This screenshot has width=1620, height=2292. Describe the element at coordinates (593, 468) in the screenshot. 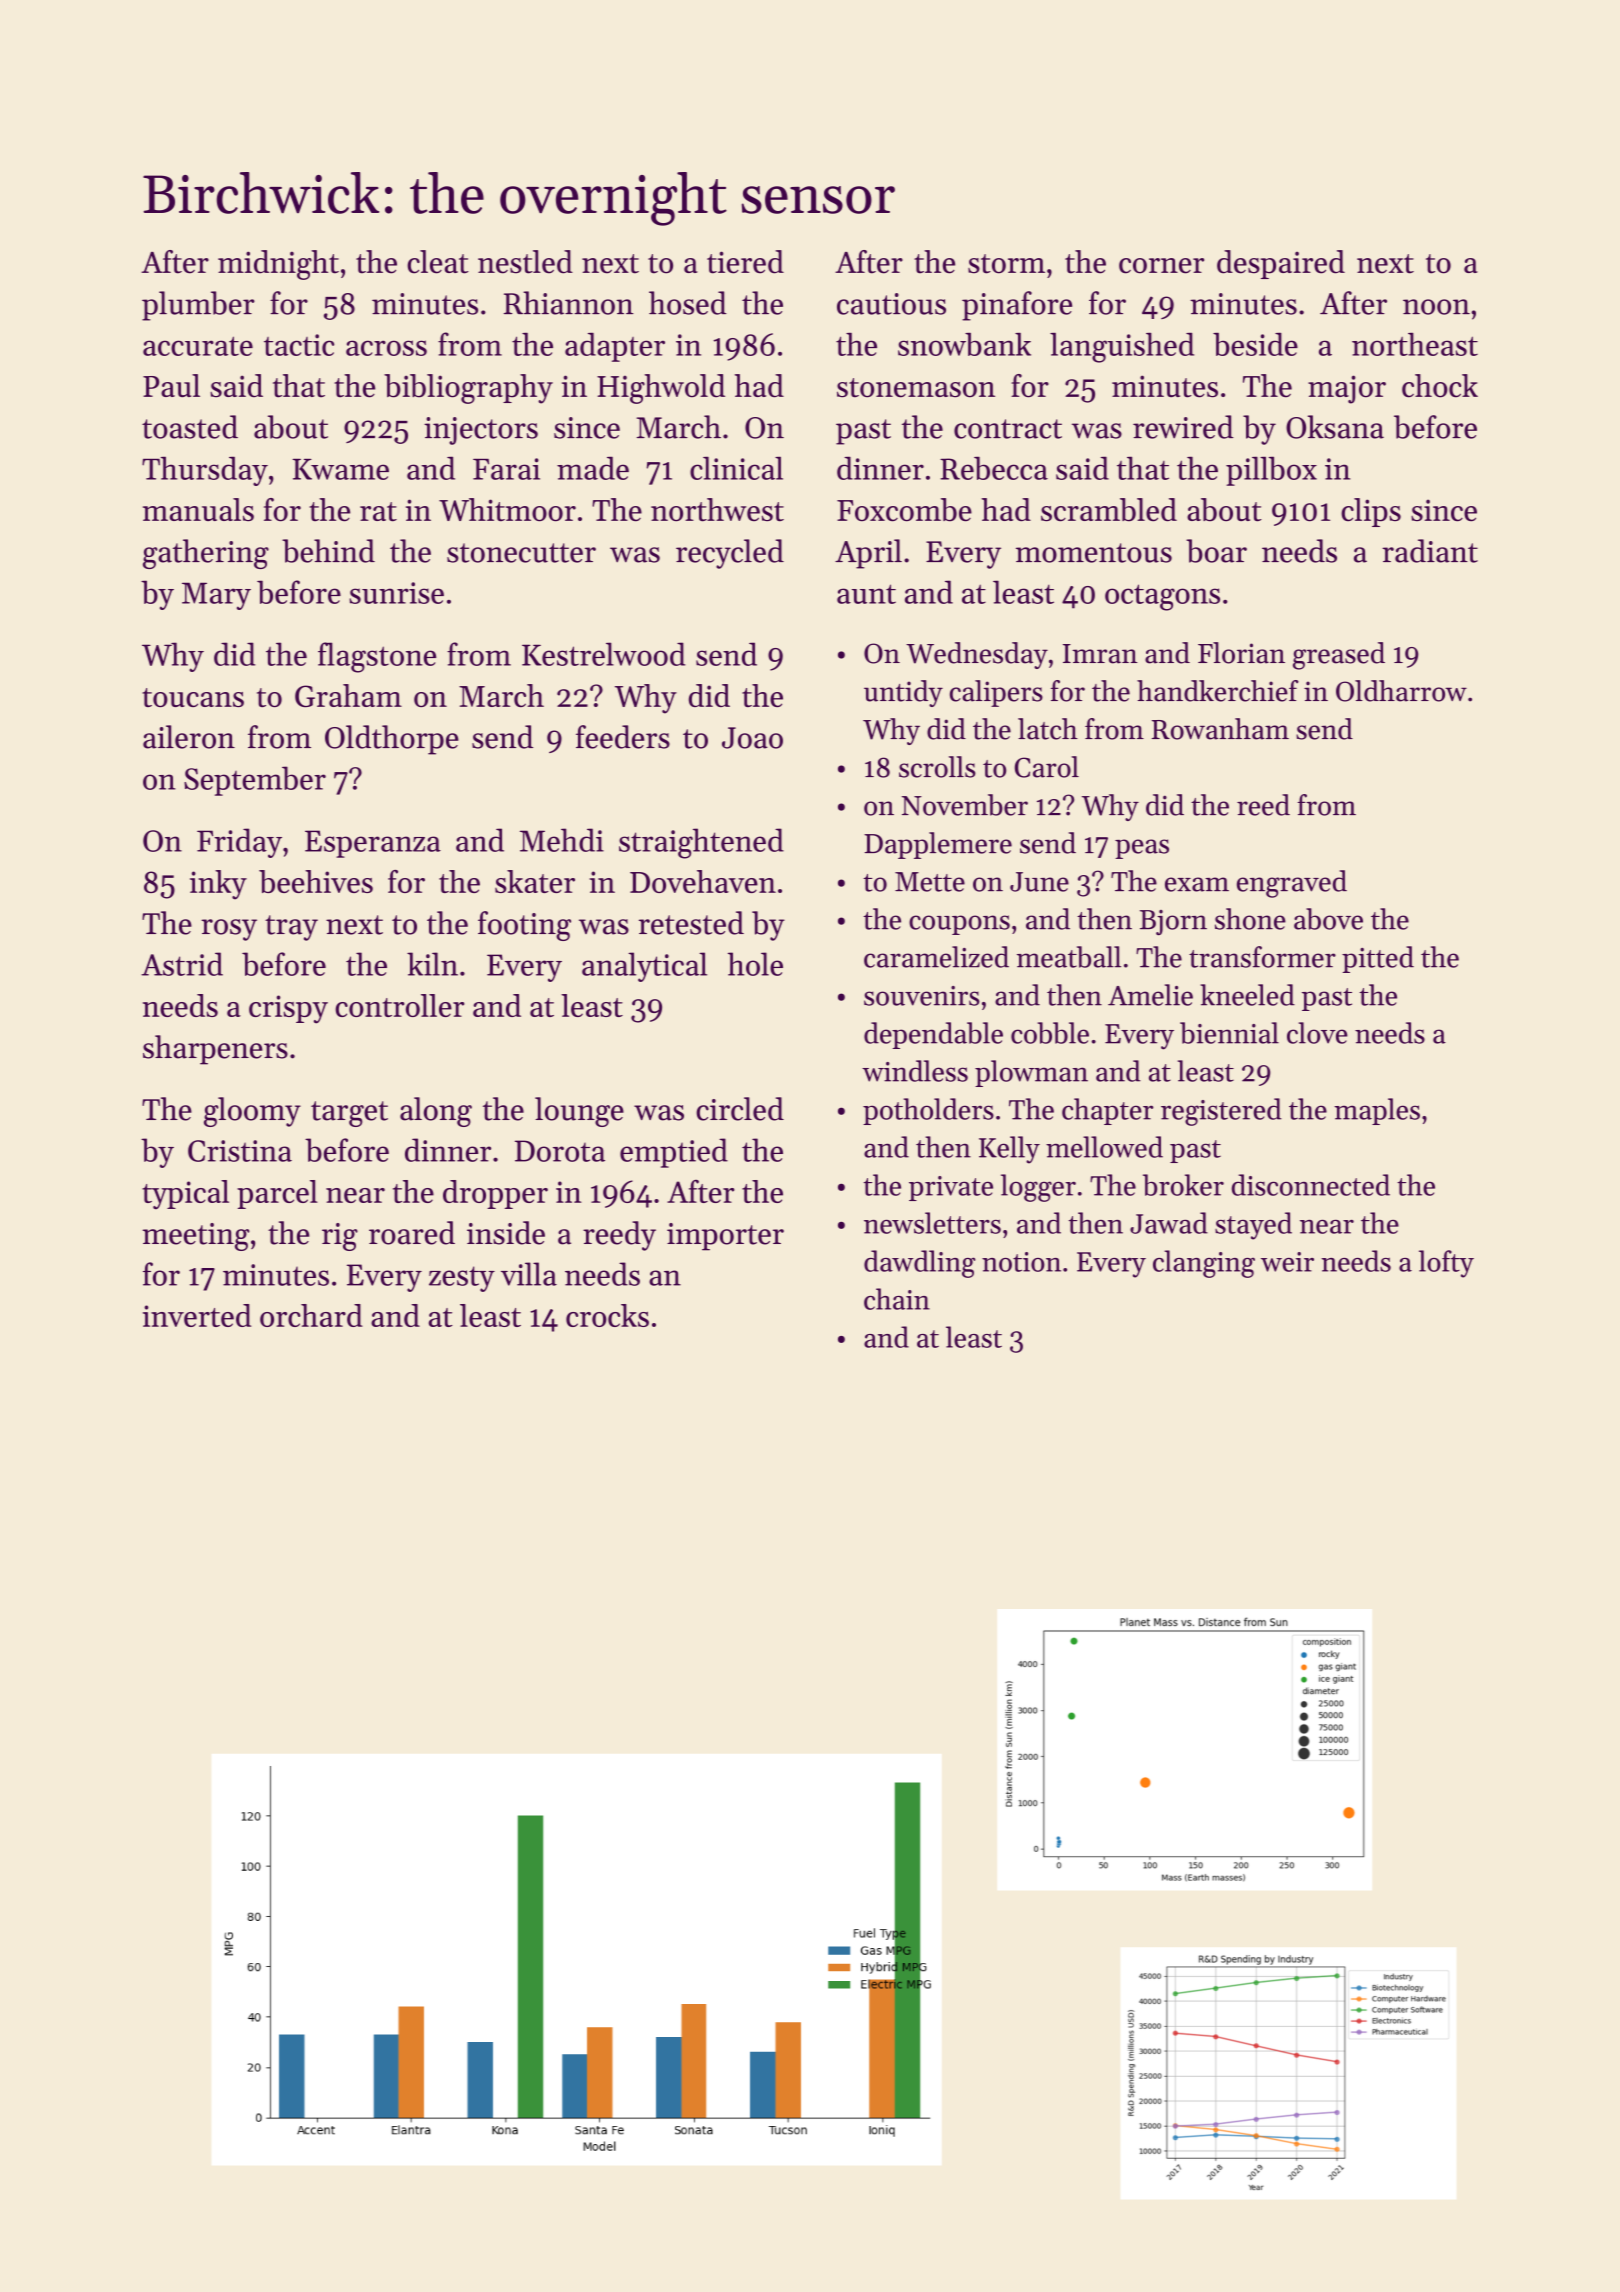

I see `made` at that location.
